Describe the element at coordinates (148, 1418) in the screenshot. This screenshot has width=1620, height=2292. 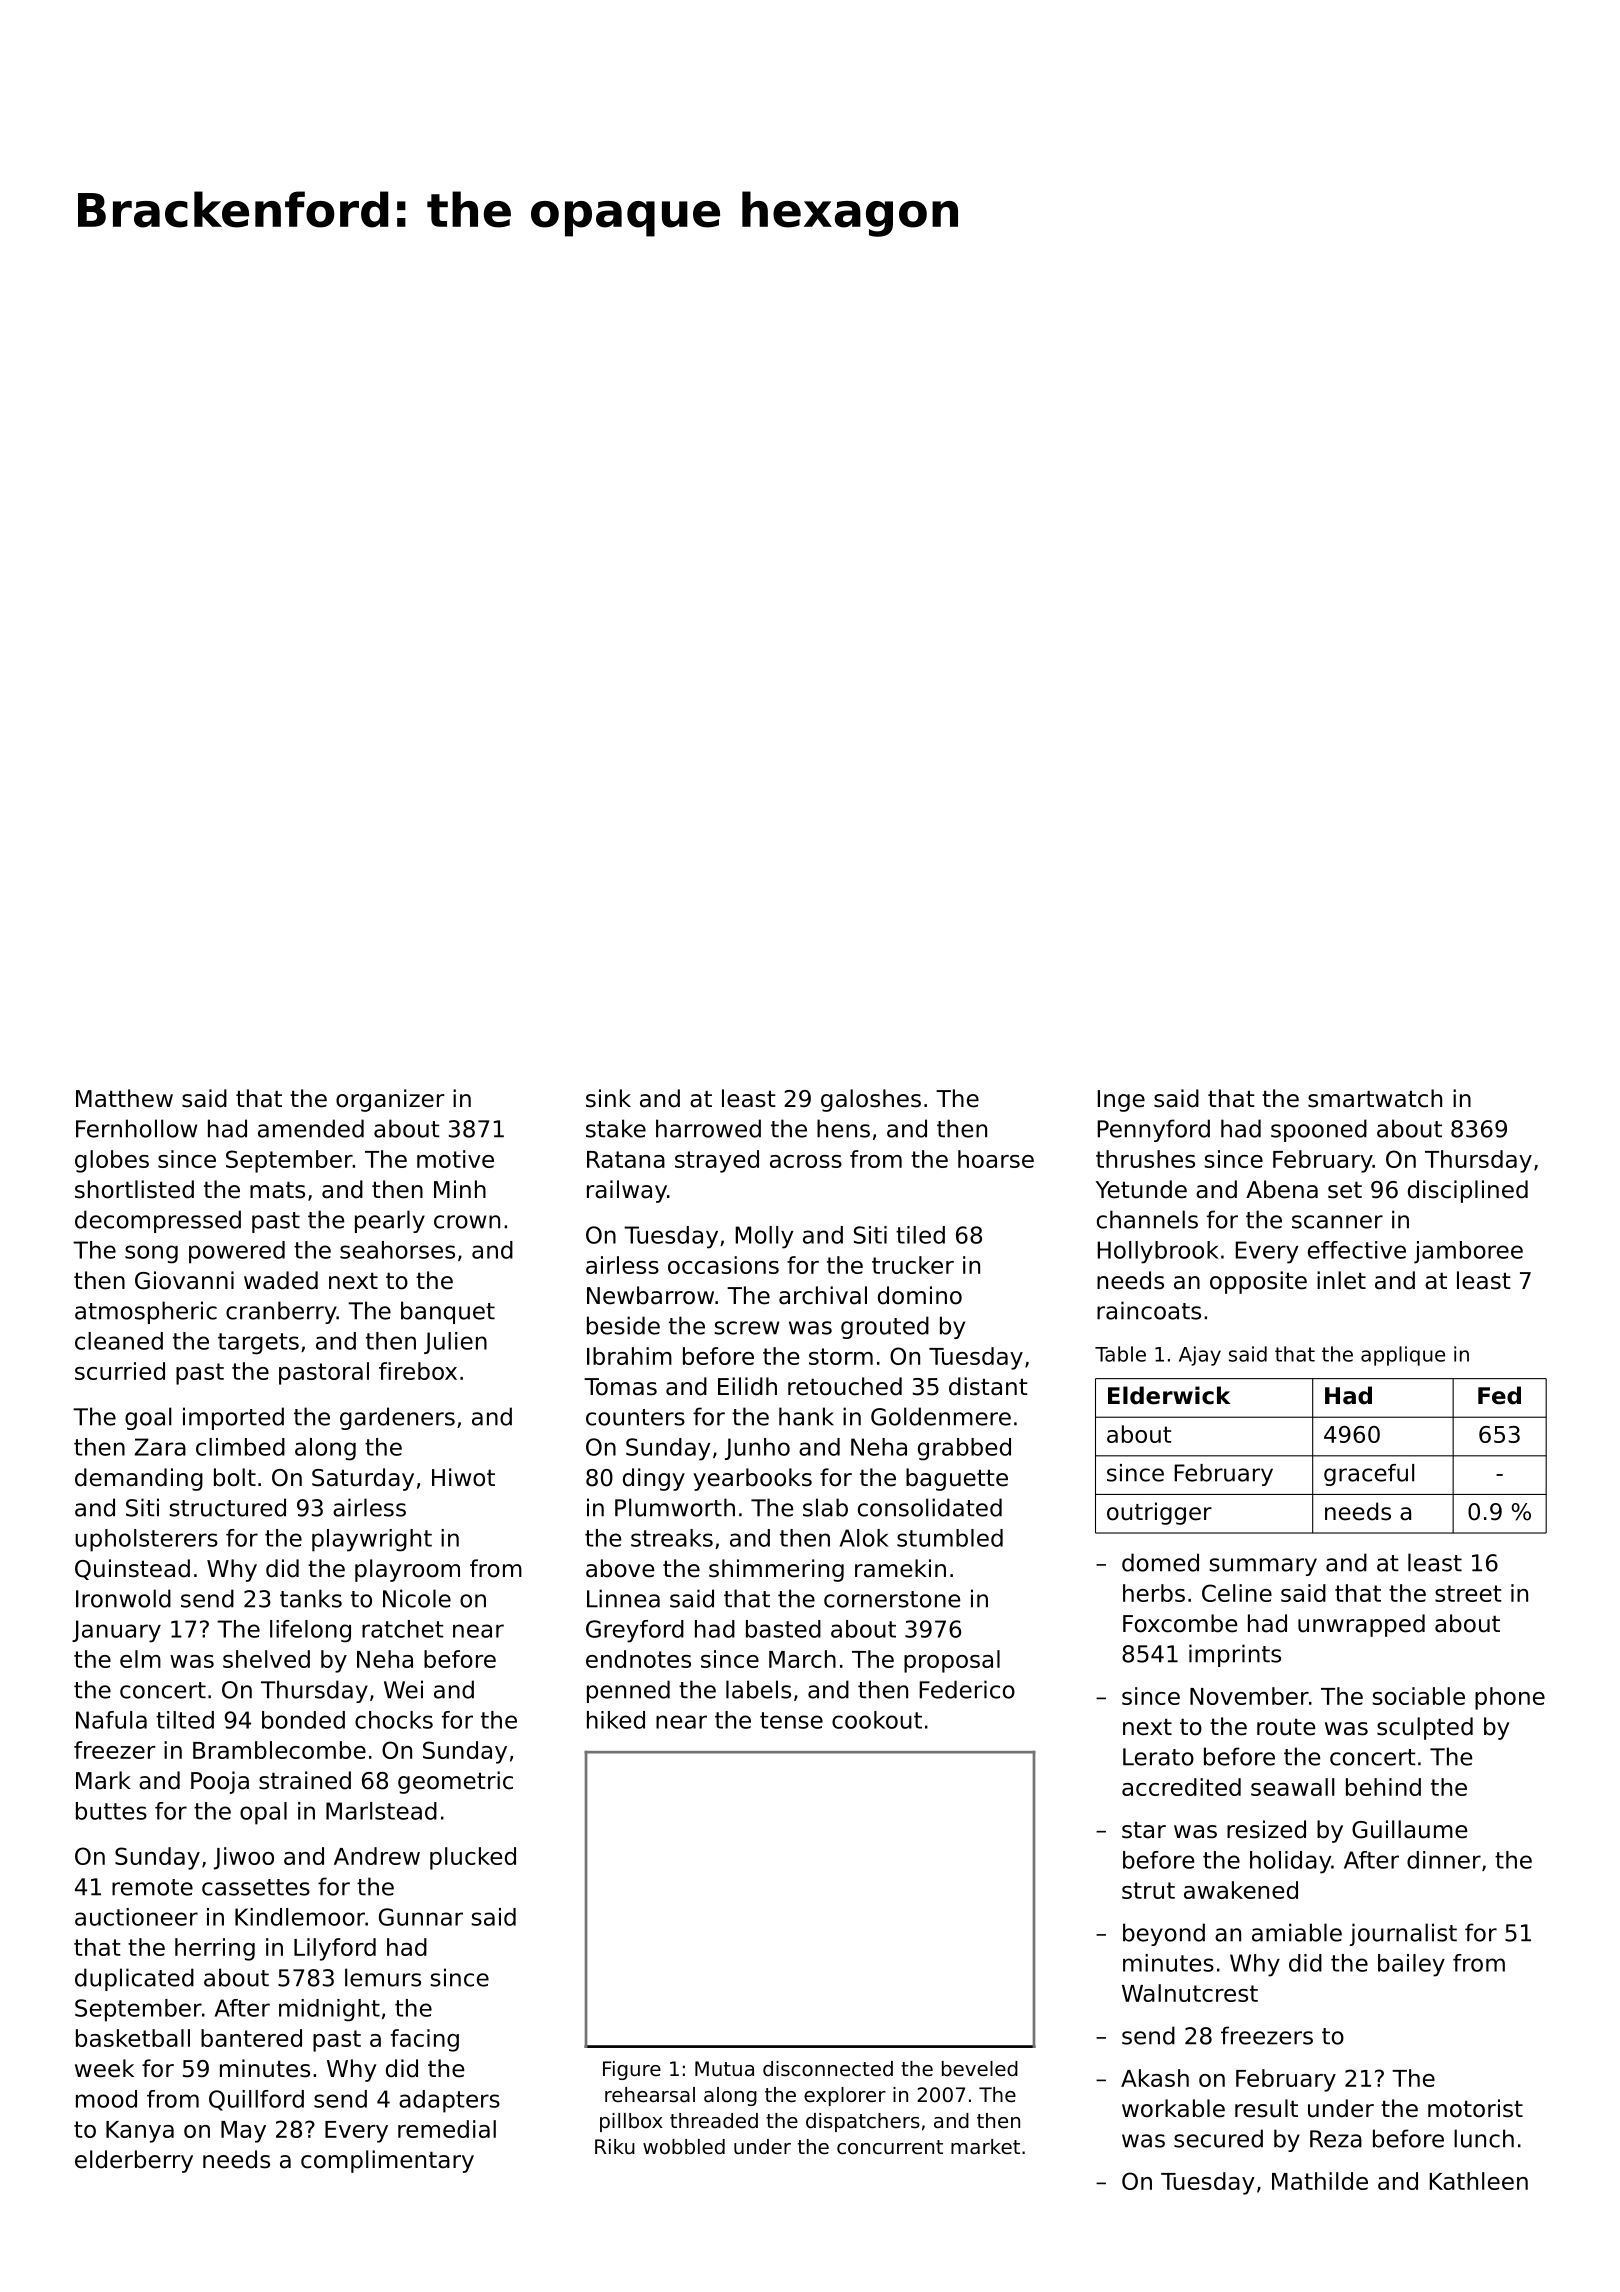
I see `goal` at that location.
